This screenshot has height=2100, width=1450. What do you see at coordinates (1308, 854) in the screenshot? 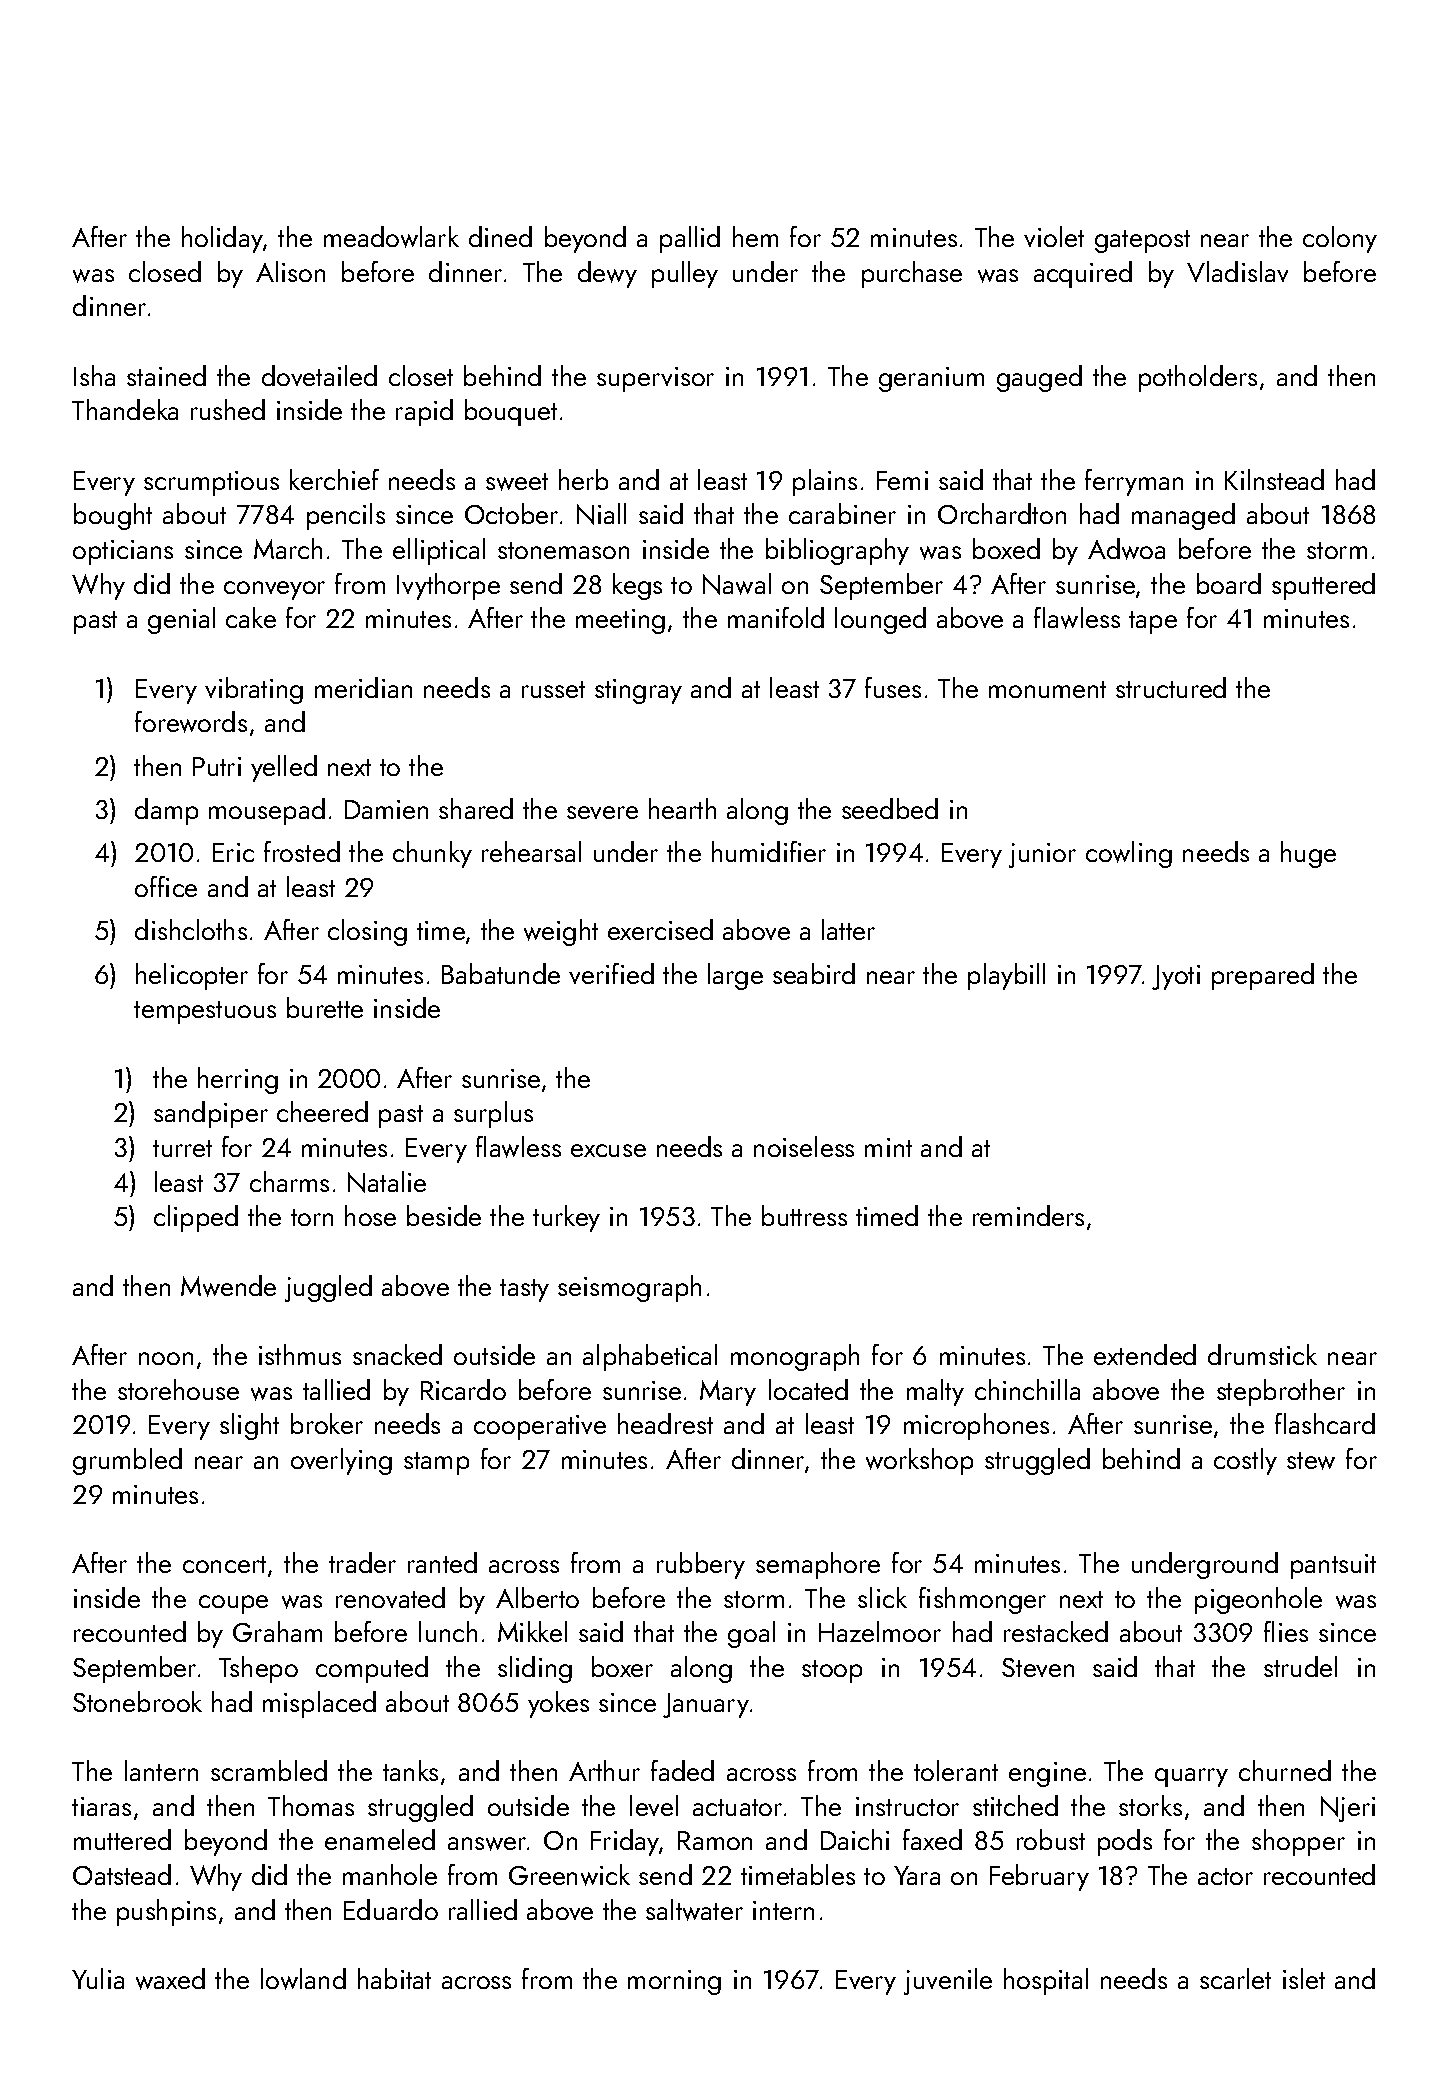
I see `huge` at bounding box center [1308, 854].
